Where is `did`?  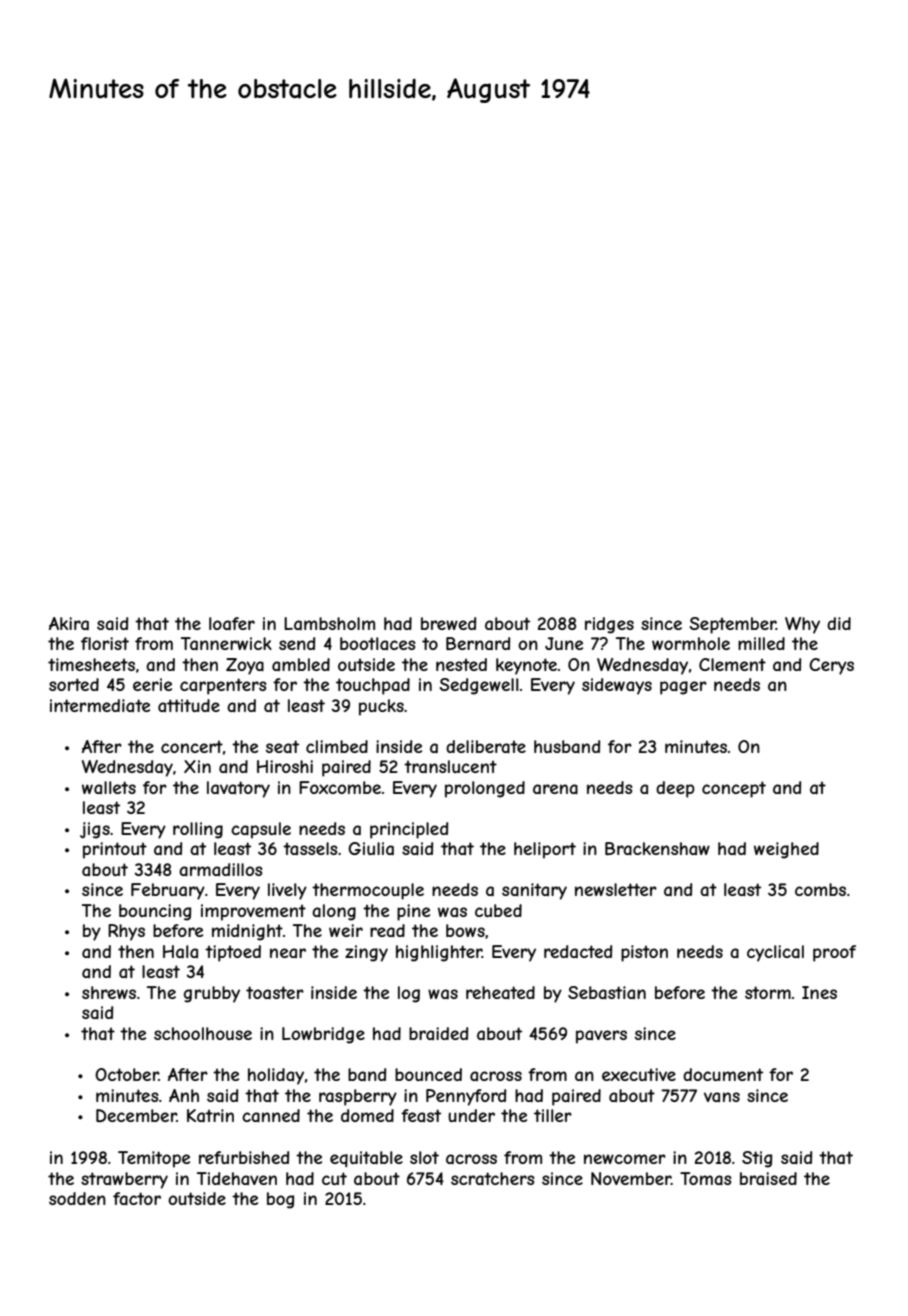
did is located at coordinates (839, 623).
